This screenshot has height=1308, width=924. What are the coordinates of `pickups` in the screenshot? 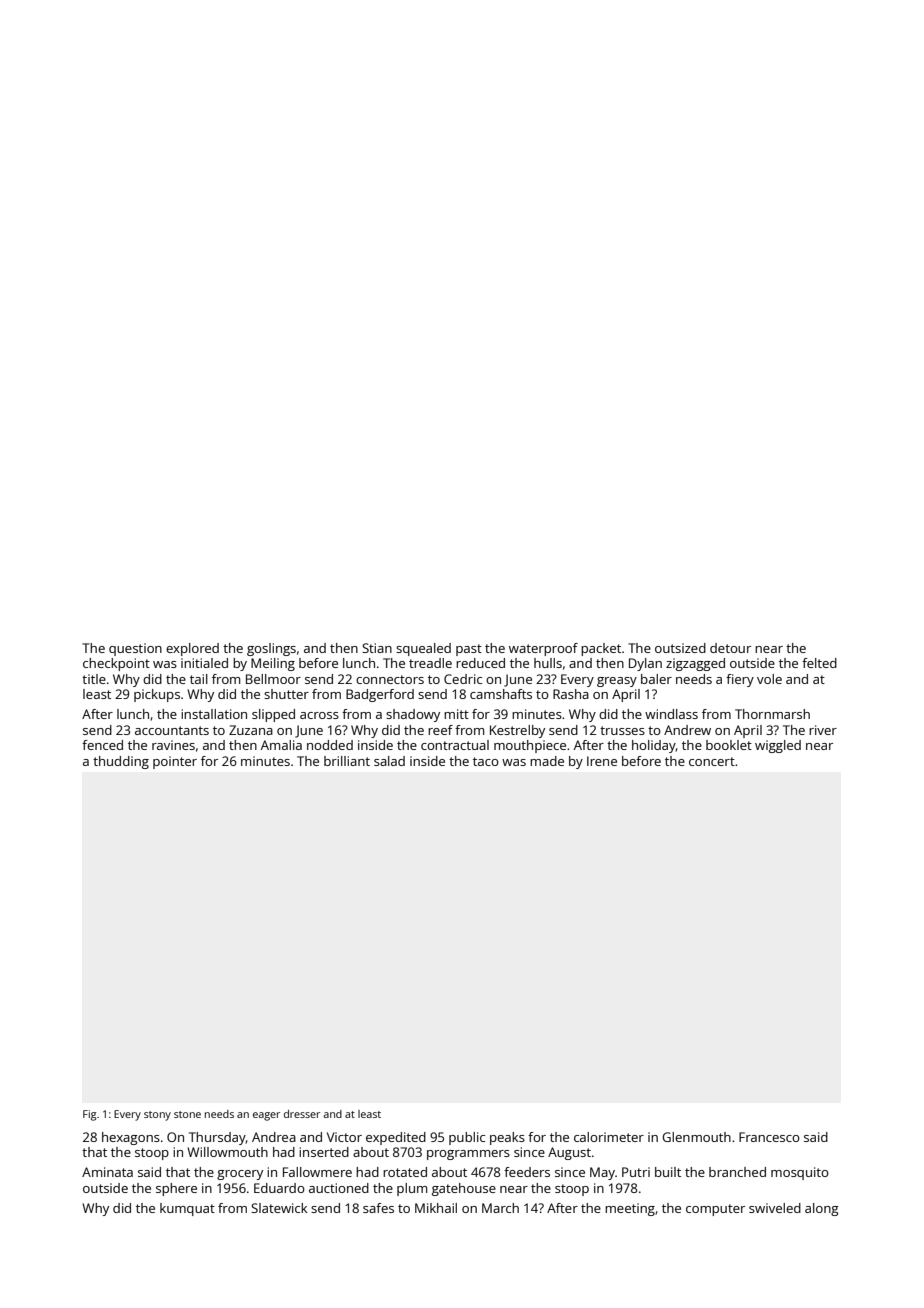 It's located at (157, 695).
